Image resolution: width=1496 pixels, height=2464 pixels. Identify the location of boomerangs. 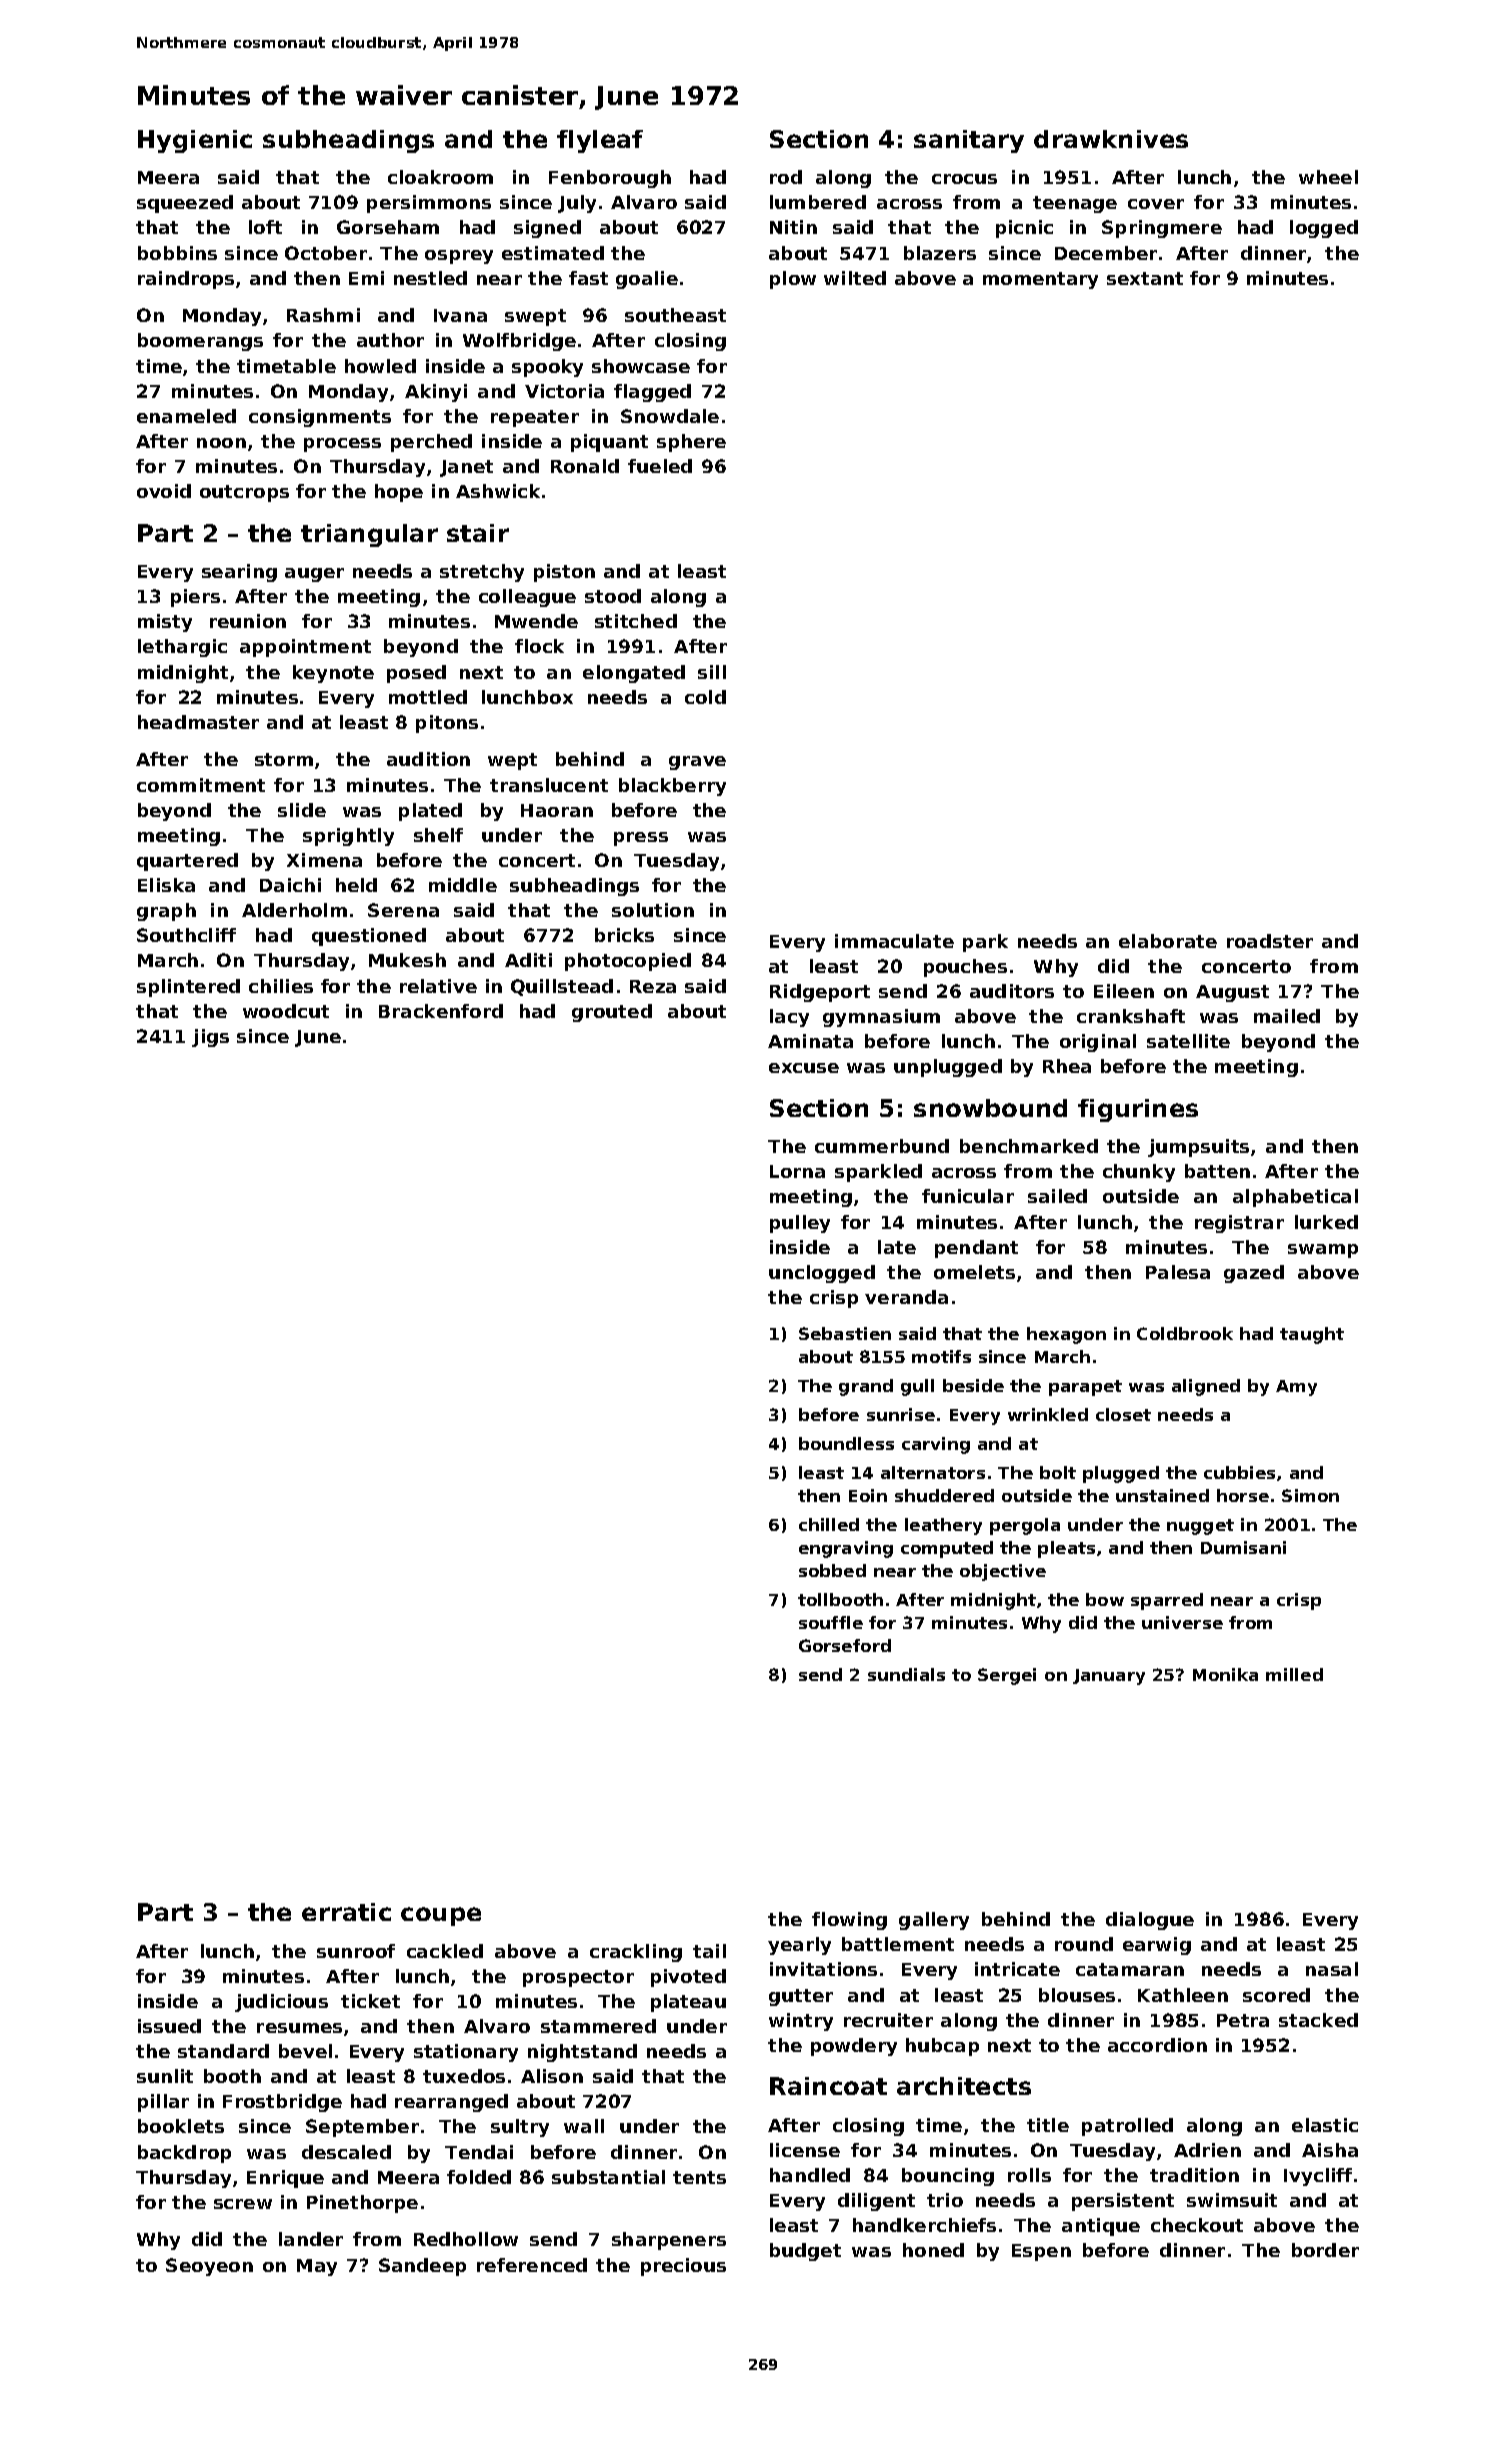
(200, 342).
